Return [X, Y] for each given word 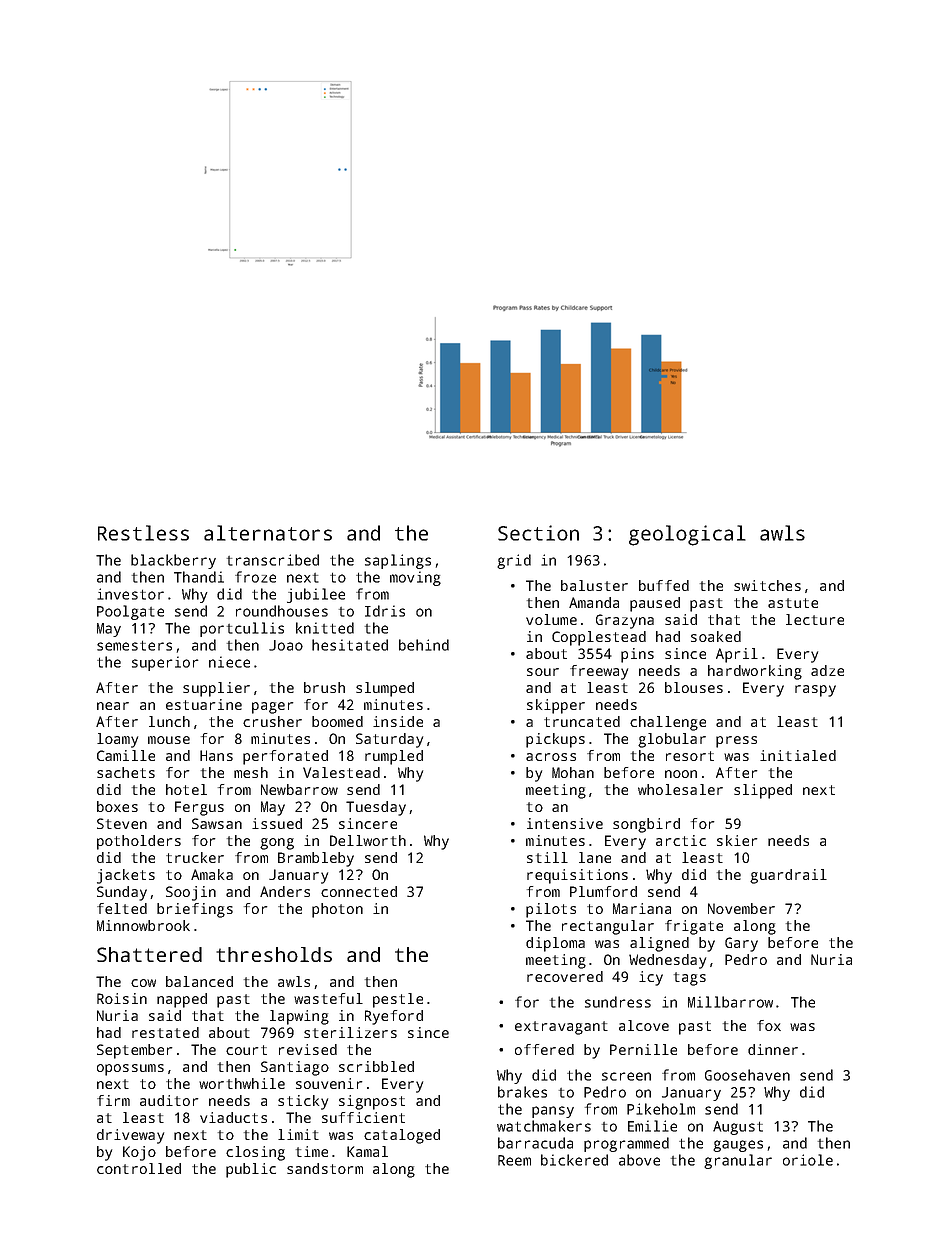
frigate [694, 927]
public [251, 1170]
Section [538, 533]
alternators [268, 533]
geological [687, 535]
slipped [763, 791]
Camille [126, 755]
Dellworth [368, 840]
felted [122, 908]
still [547, 857]
